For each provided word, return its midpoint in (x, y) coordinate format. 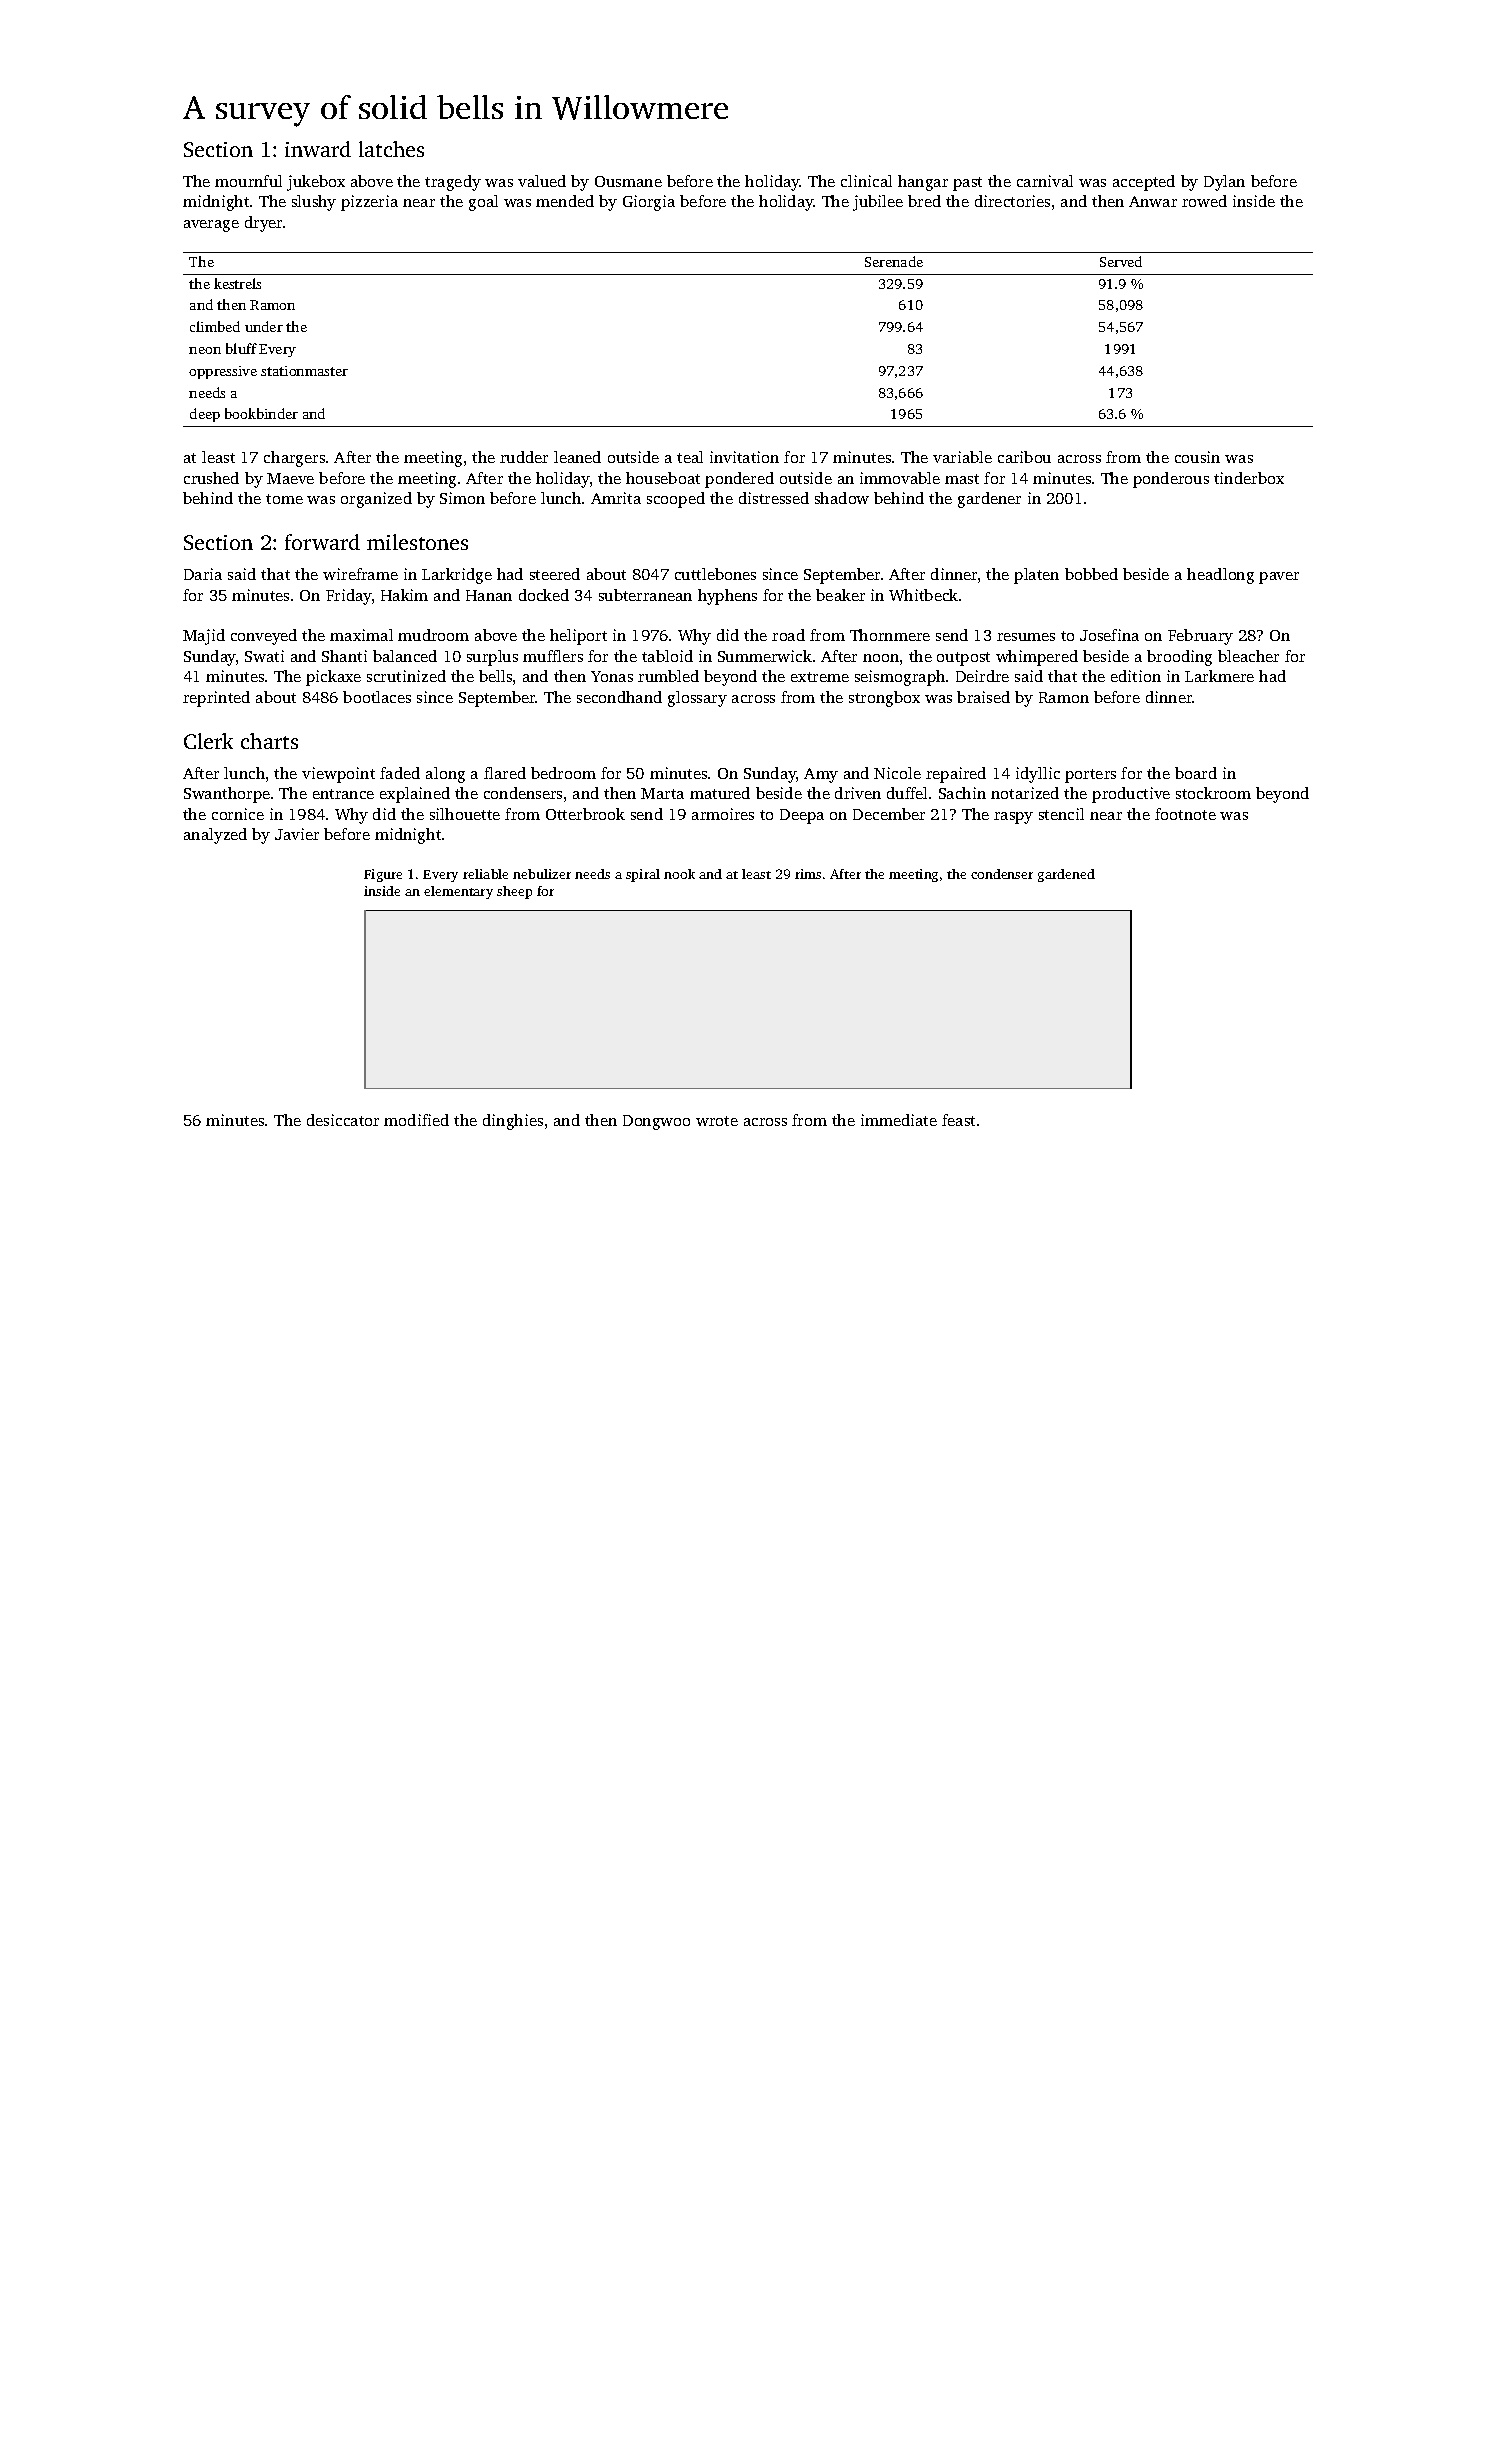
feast (958, 1120)
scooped (676, 500)
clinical (866, 181)
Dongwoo (656, 1122)
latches (391, 149)
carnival (1045, 181)
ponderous (1171, 480)
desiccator (343, 1120)
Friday (349, 597)
